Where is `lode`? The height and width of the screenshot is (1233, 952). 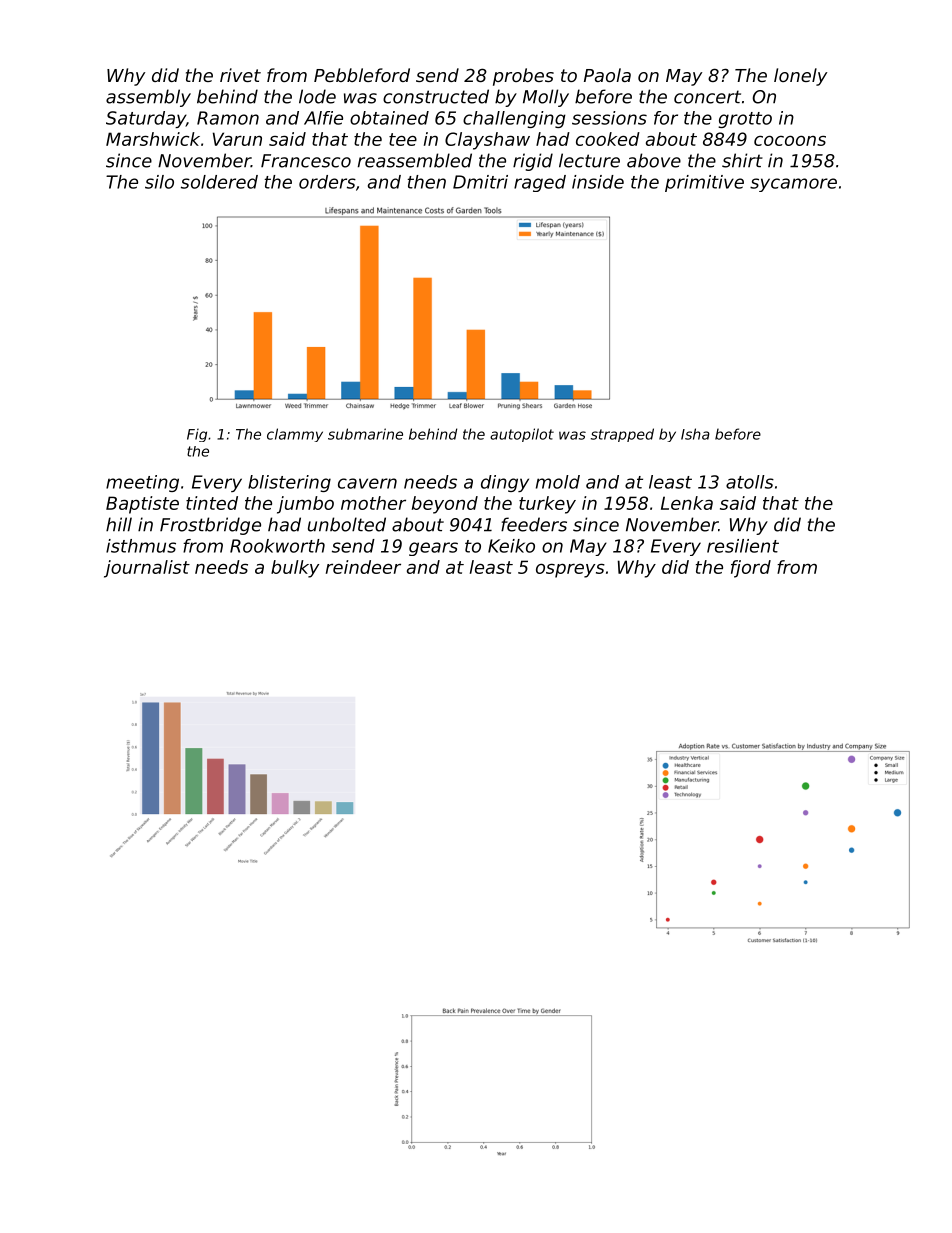
lode is located at coordinates (317, 96).
